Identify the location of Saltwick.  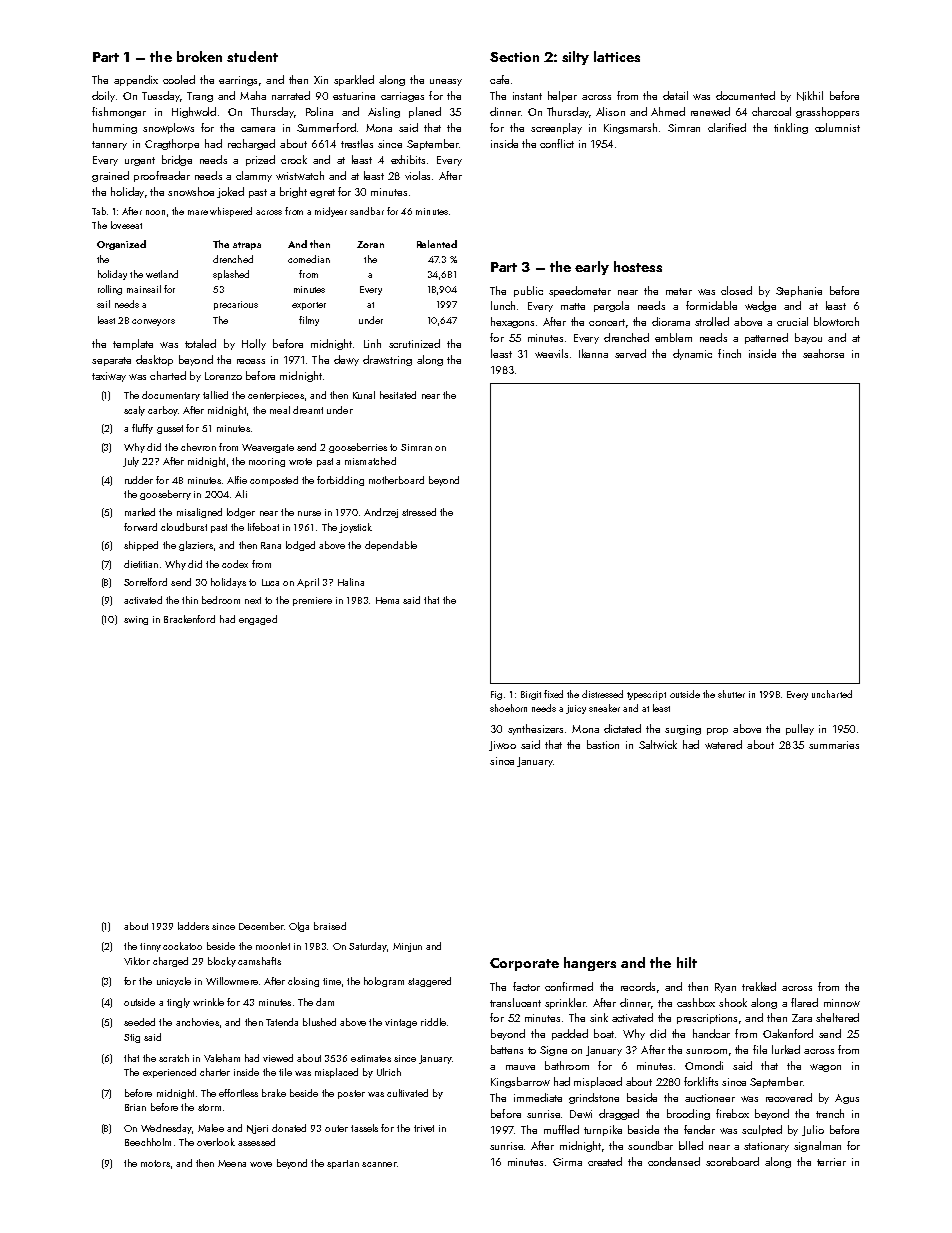
(658, 744).
